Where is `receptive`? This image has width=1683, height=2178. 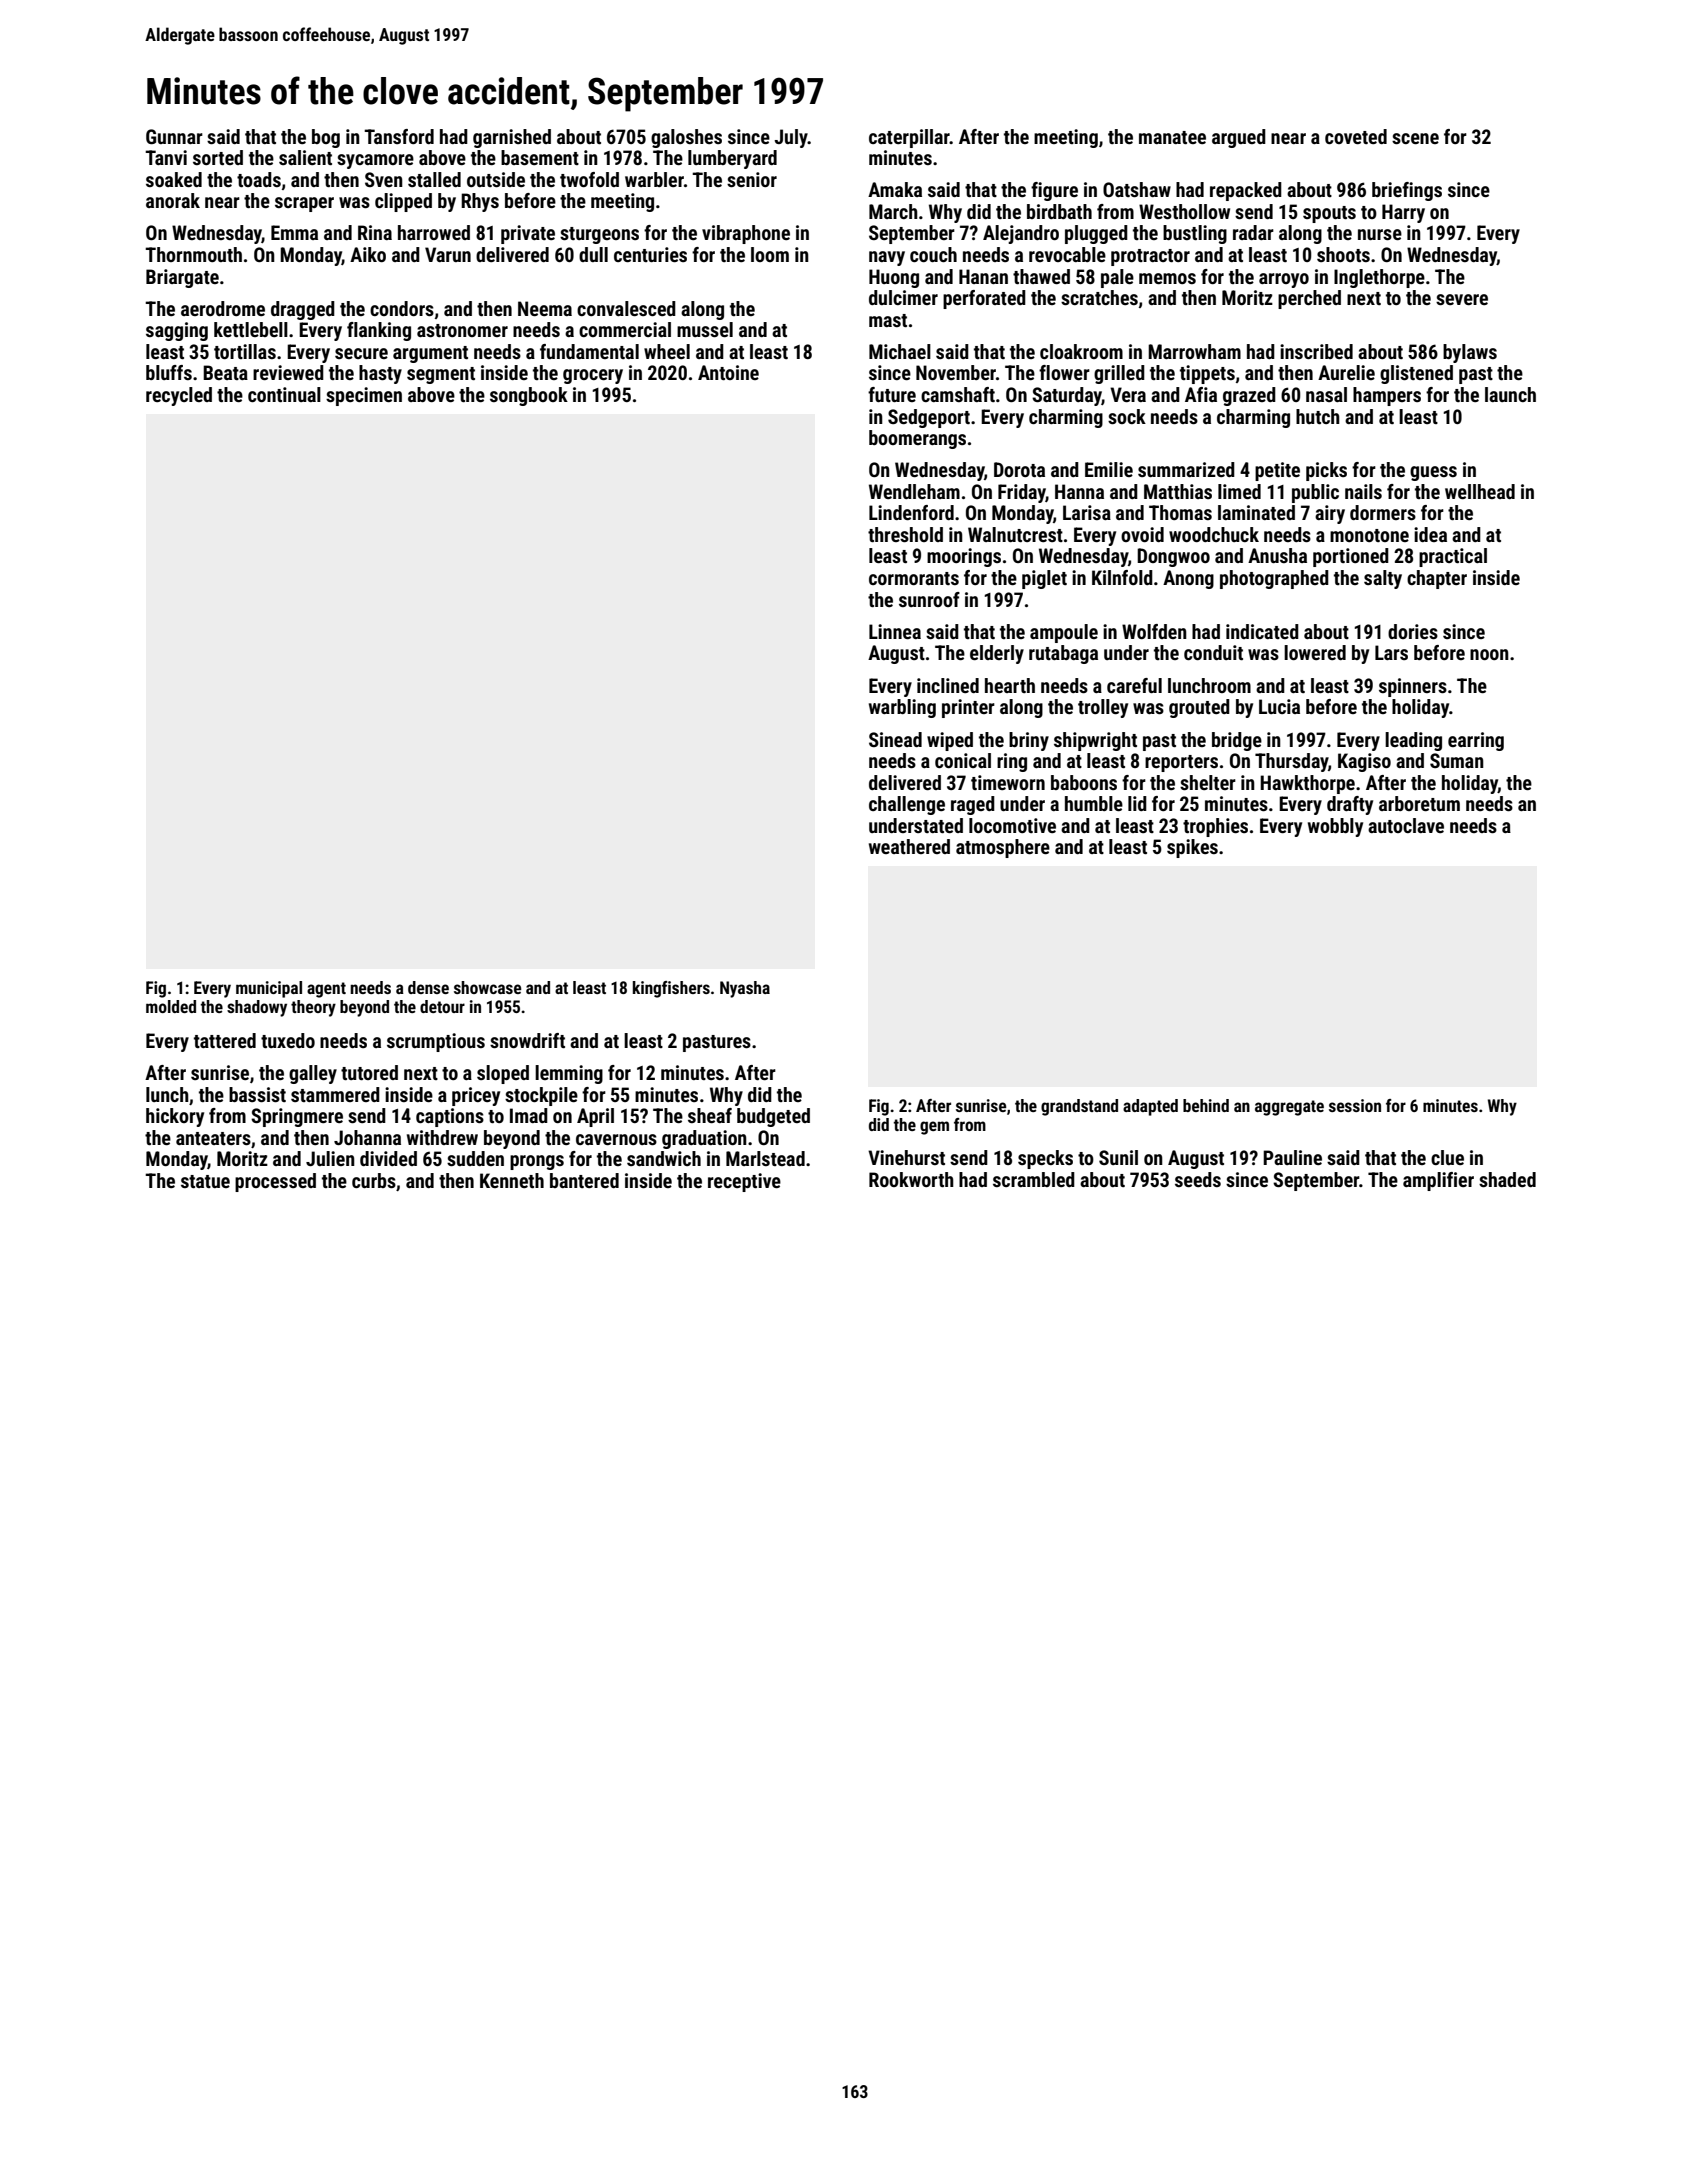 receptive is located at coordinates (744, 1182).
